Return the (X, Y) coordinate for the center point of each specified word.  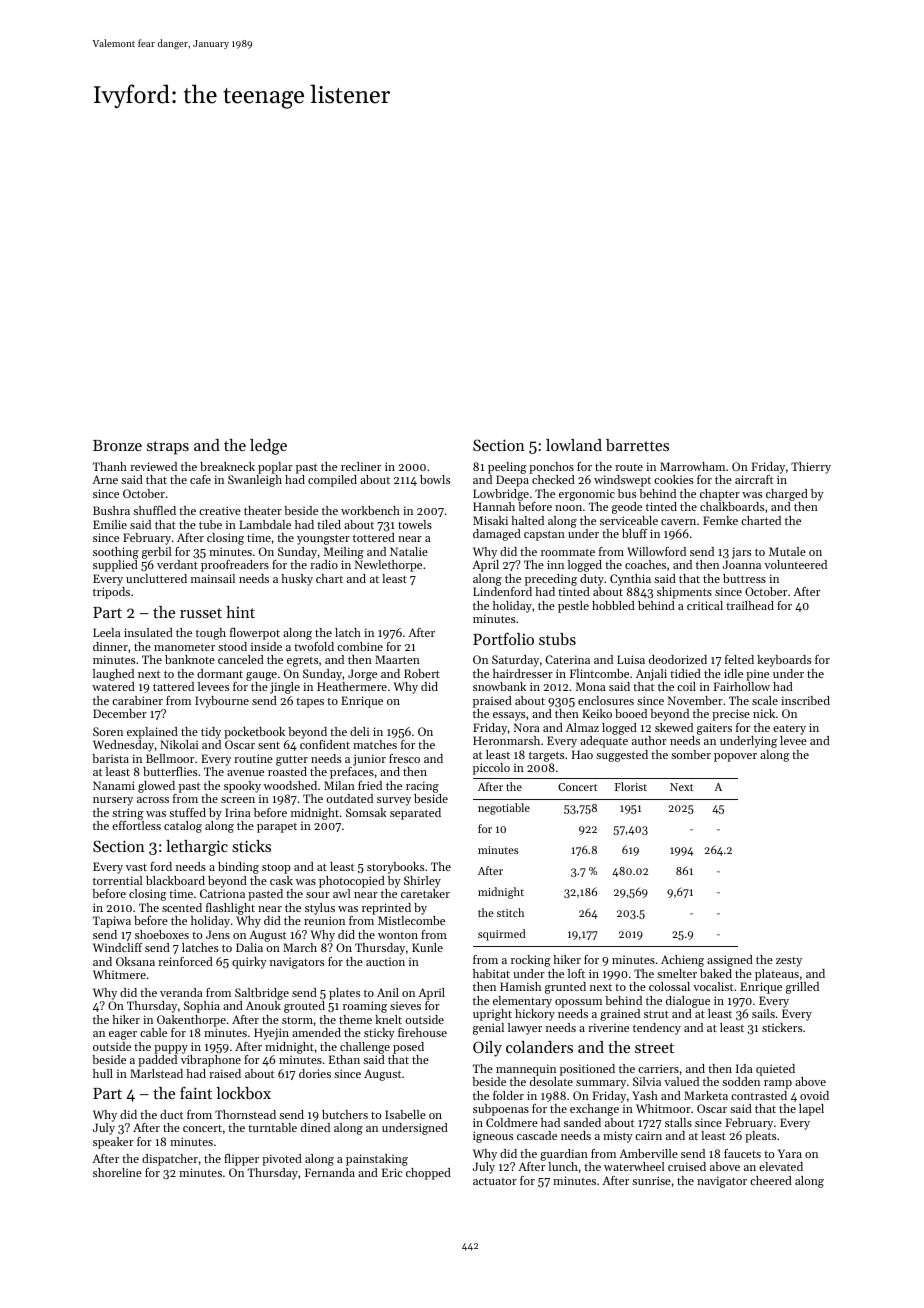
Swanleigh (255, 481)
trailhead (750, 605)
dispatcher (170, 1160)
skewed (674, 727)
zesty (789, 962)
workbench (370, 510)
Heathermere (352, 686)
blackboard (175, 880)
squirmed (502, 935)
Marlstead (156, 1073)
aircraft (754, 479)
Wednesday (123, 746)
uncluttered (156, 578)
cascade (537, 1135)
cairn (648, 1135)
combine (360, 646)
